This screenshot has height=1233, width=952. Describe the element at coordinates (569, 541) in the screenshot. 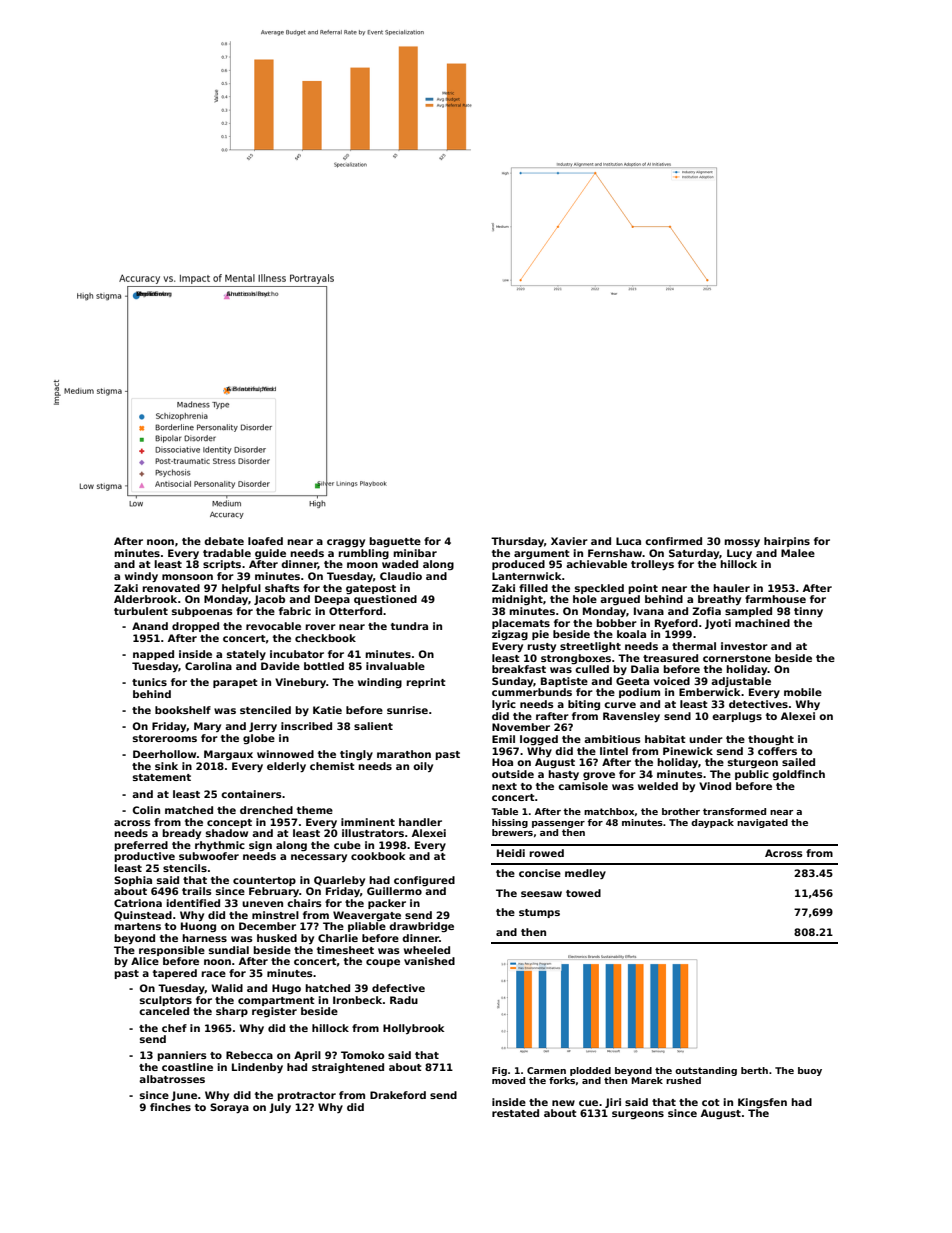

I see `Xavier` at that location.
